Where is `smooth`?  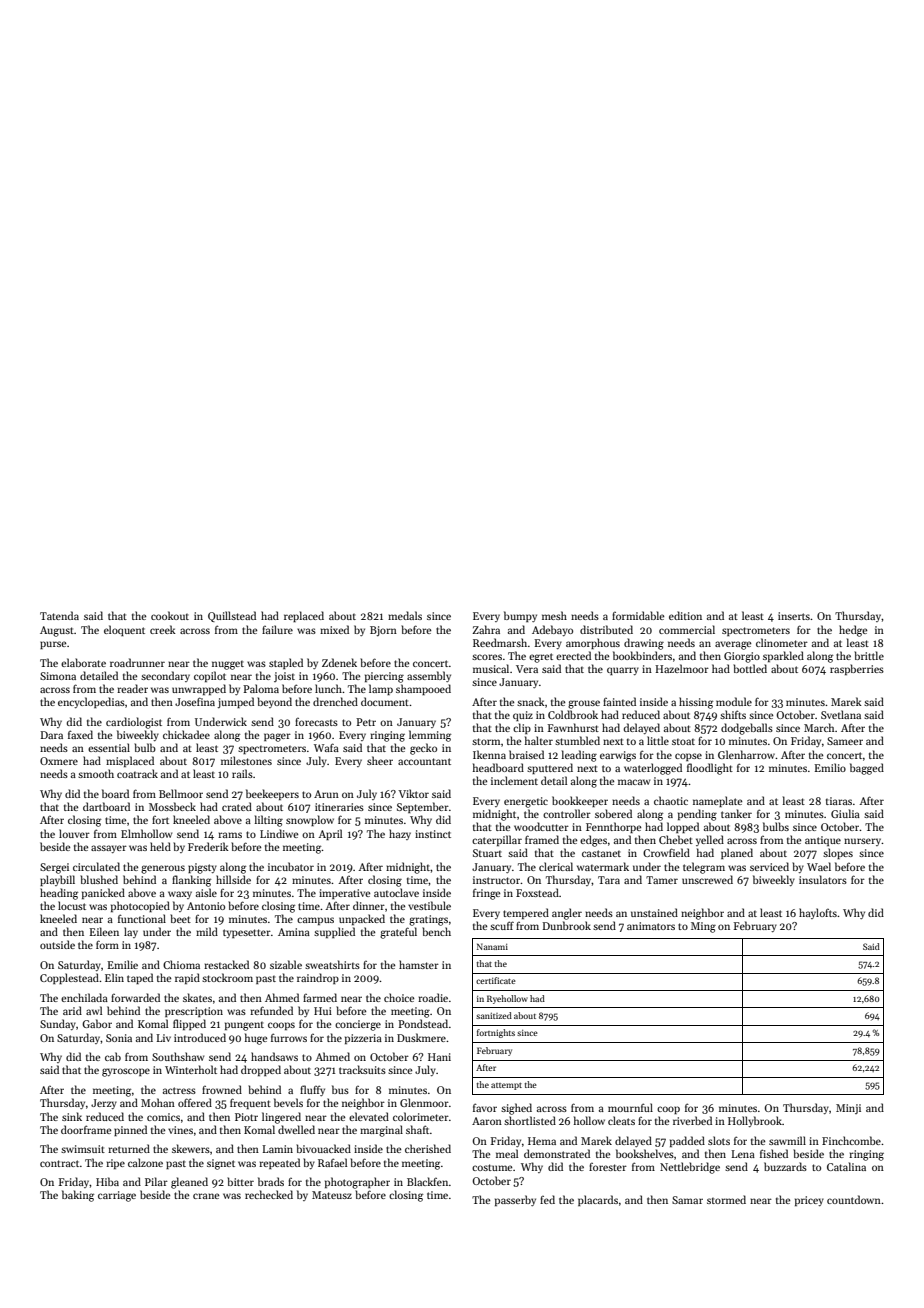 smooth is located at coordinates (96, 773).
